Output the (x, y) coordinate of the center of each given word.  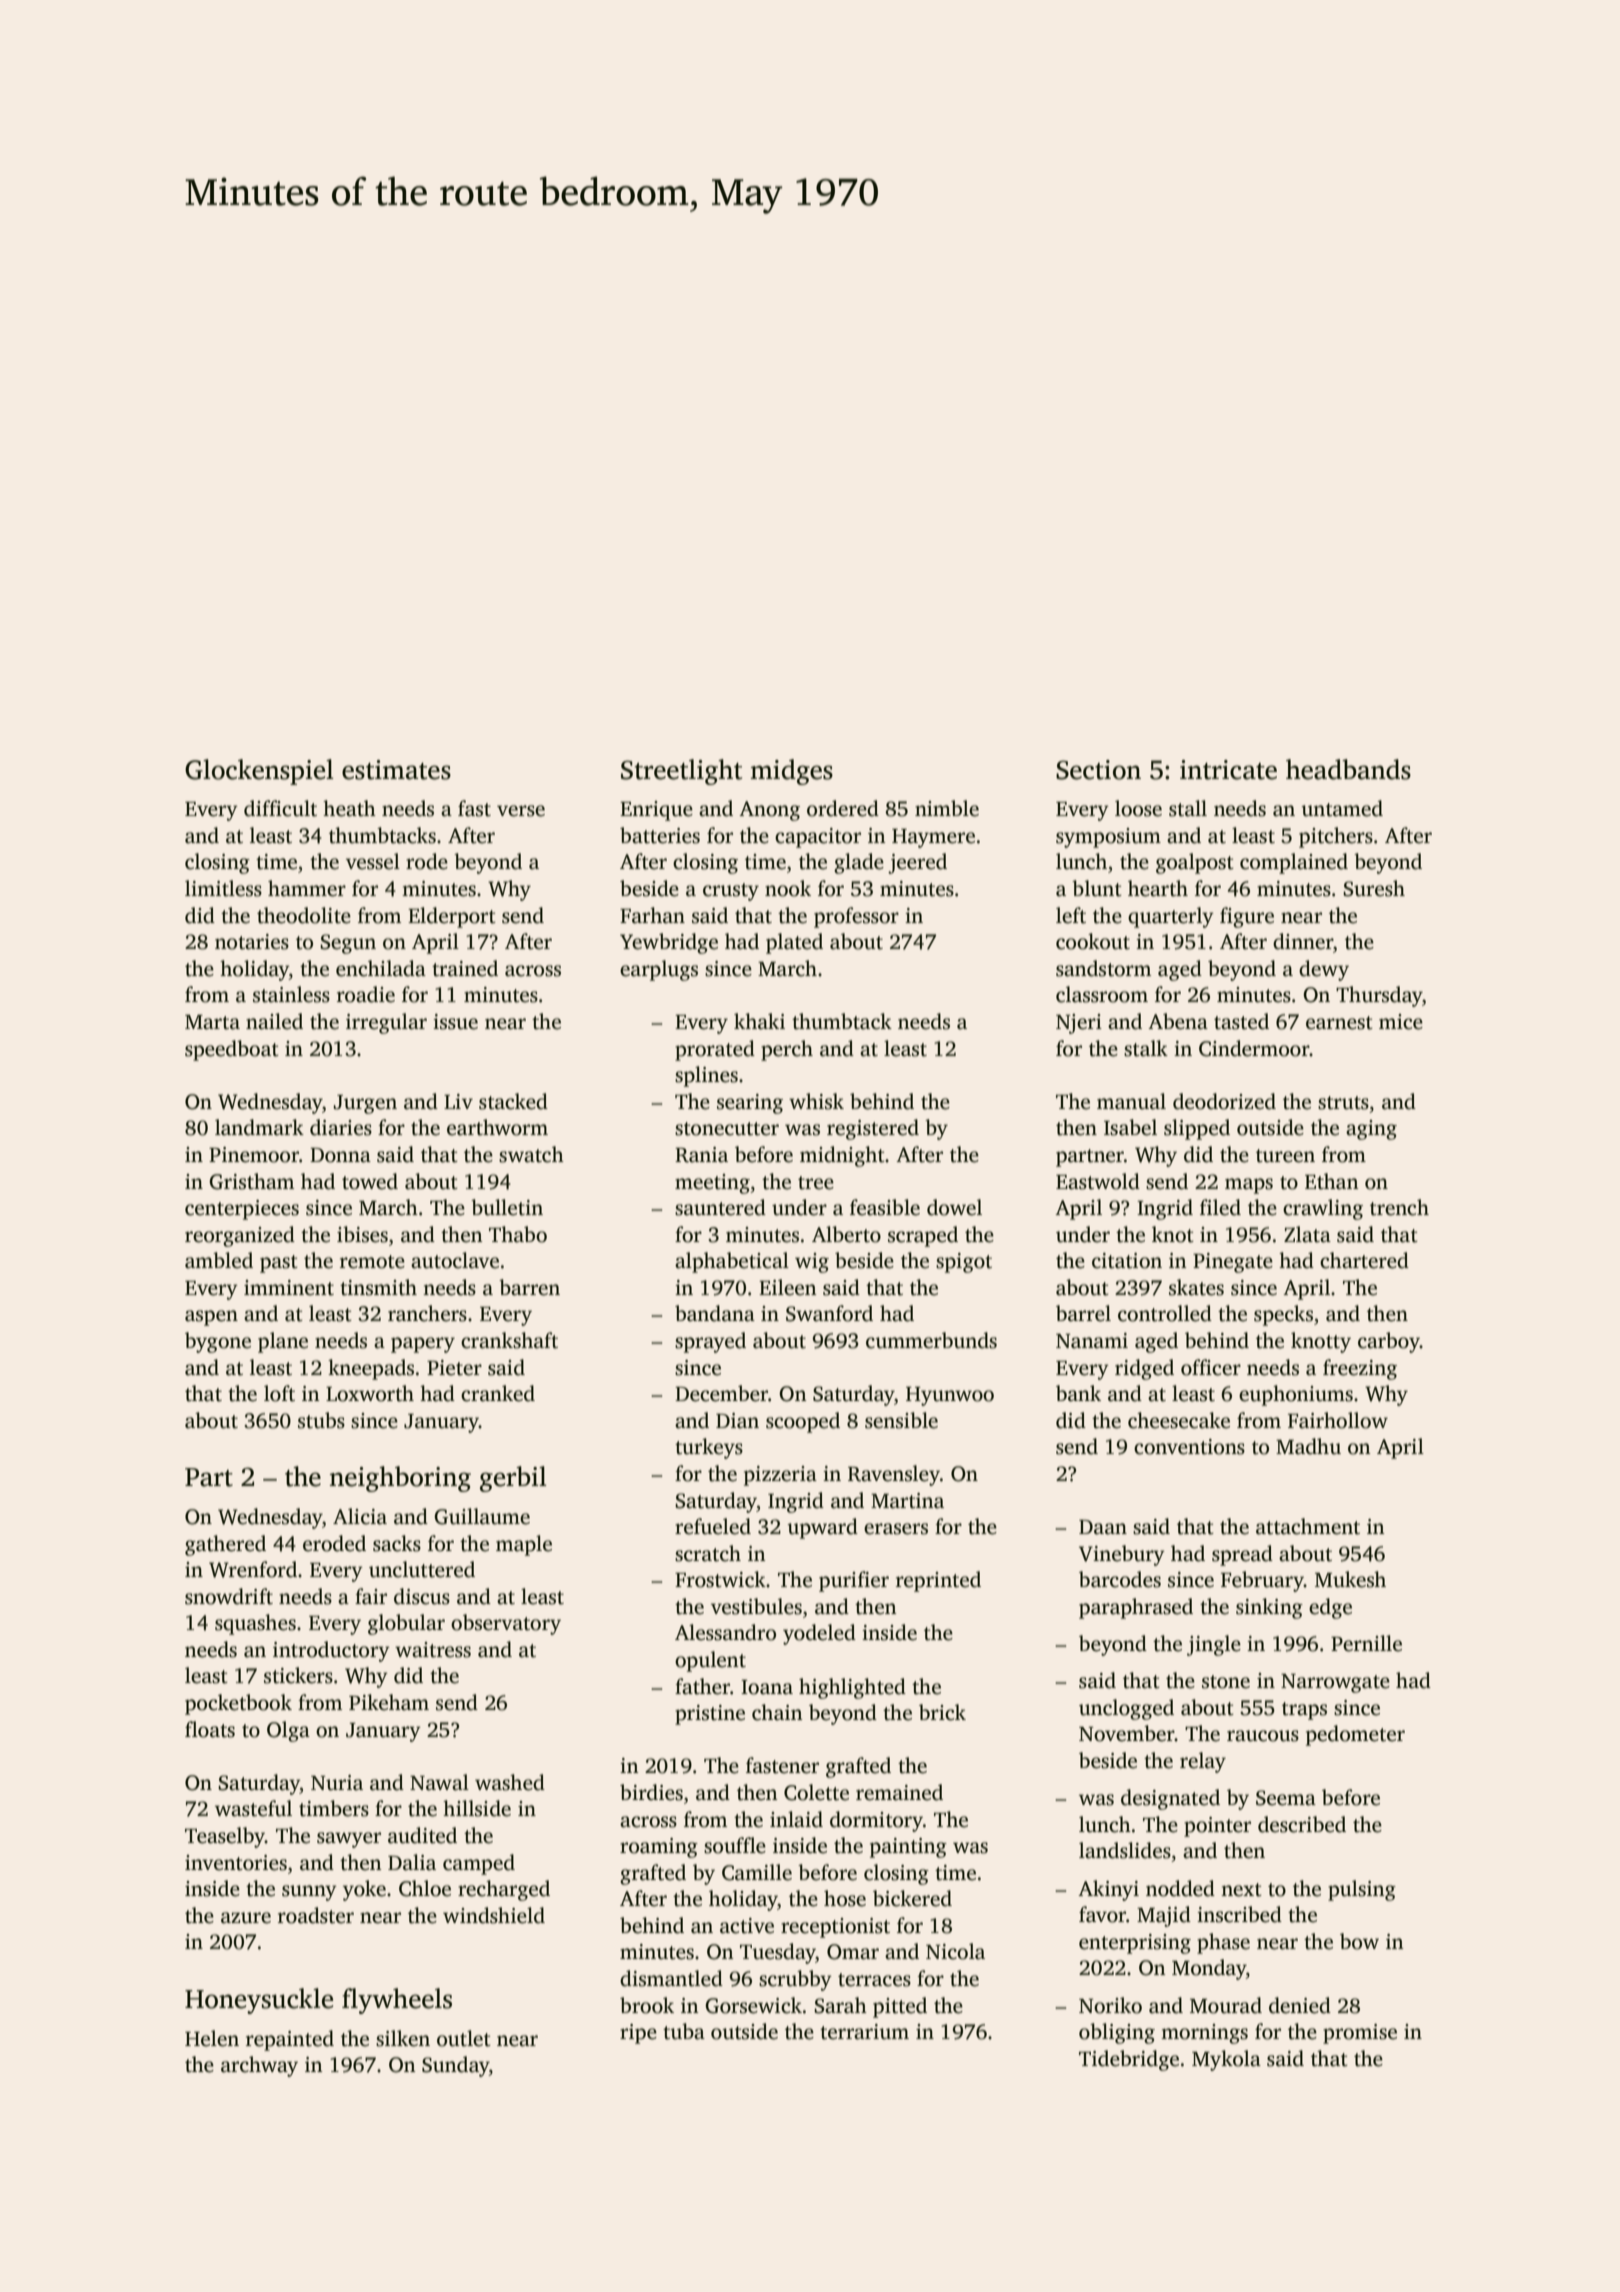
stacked (513, 1101)
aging (1371, 1130)
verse (521, 811)
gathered (225, 1545)
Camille (757, 1872)
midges (792, 772)
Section (1098, 770)
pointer (1217, 1827)
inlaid (796, 1819)
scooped (803, 1422)
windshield (494, 1915)
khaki (759, 1021)
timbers (334, 1808)
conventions (1189, 1447)
